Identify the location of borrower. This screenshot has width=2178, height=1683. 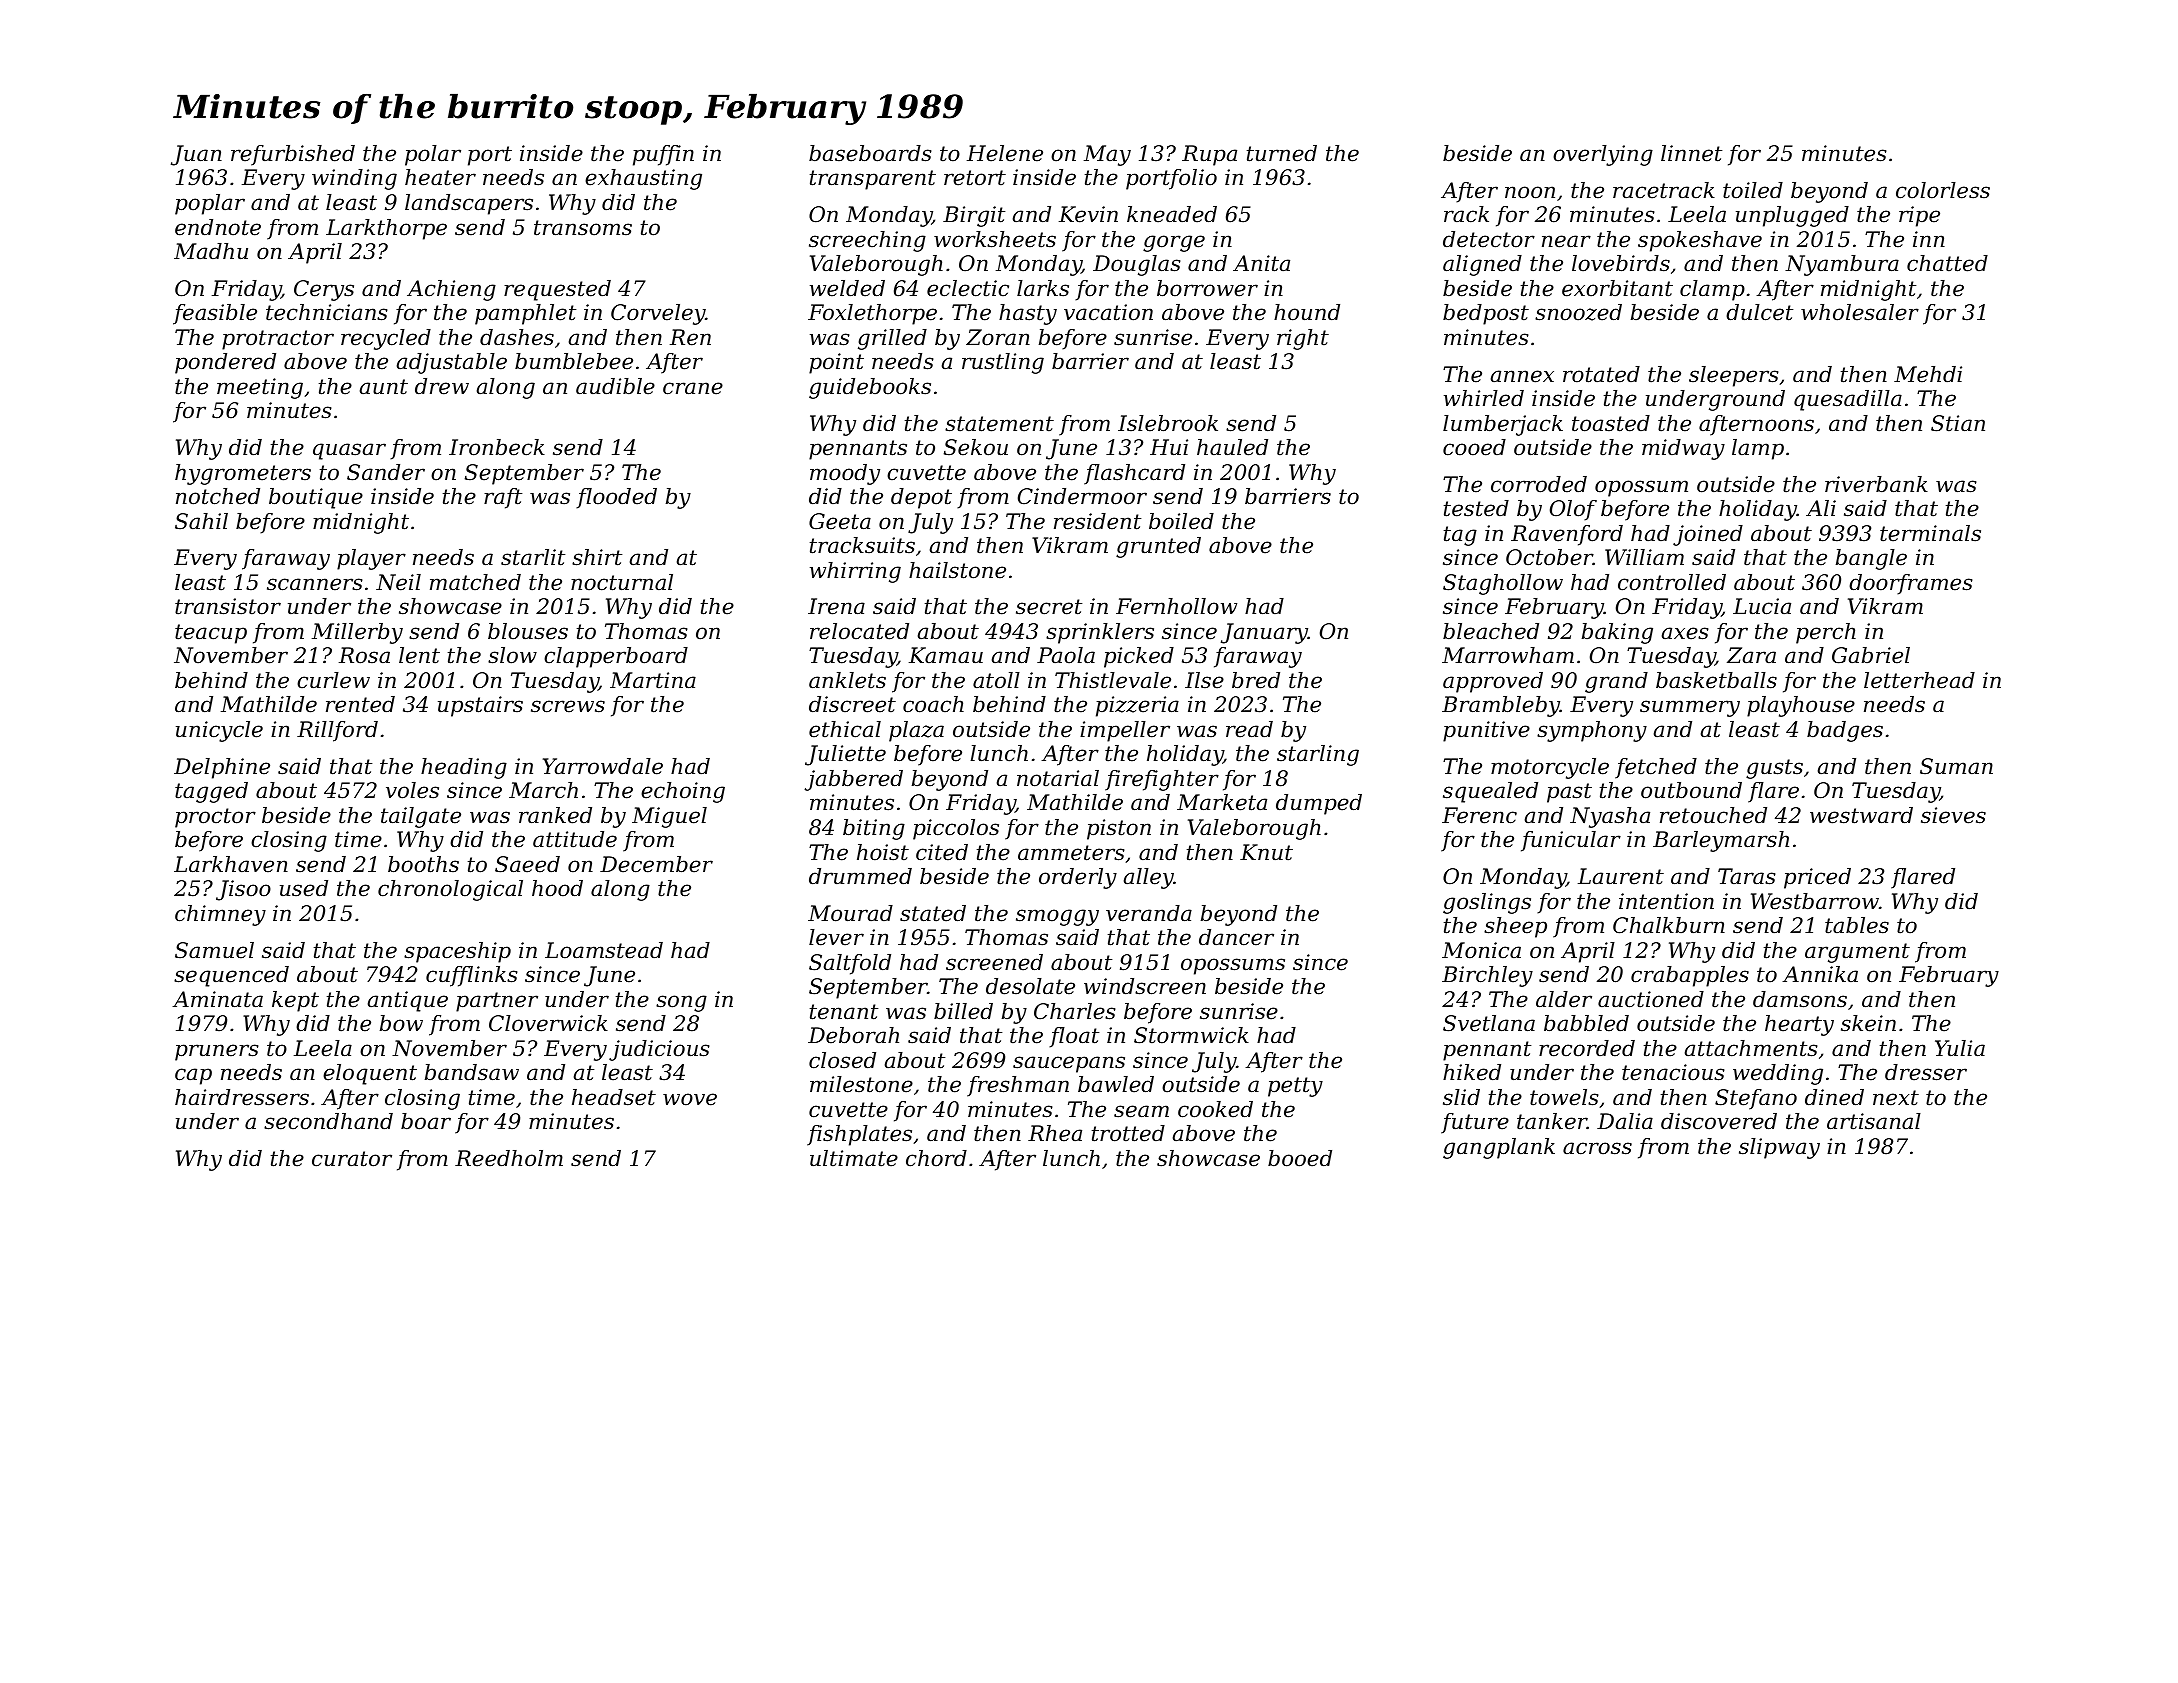
(1207, 288).
